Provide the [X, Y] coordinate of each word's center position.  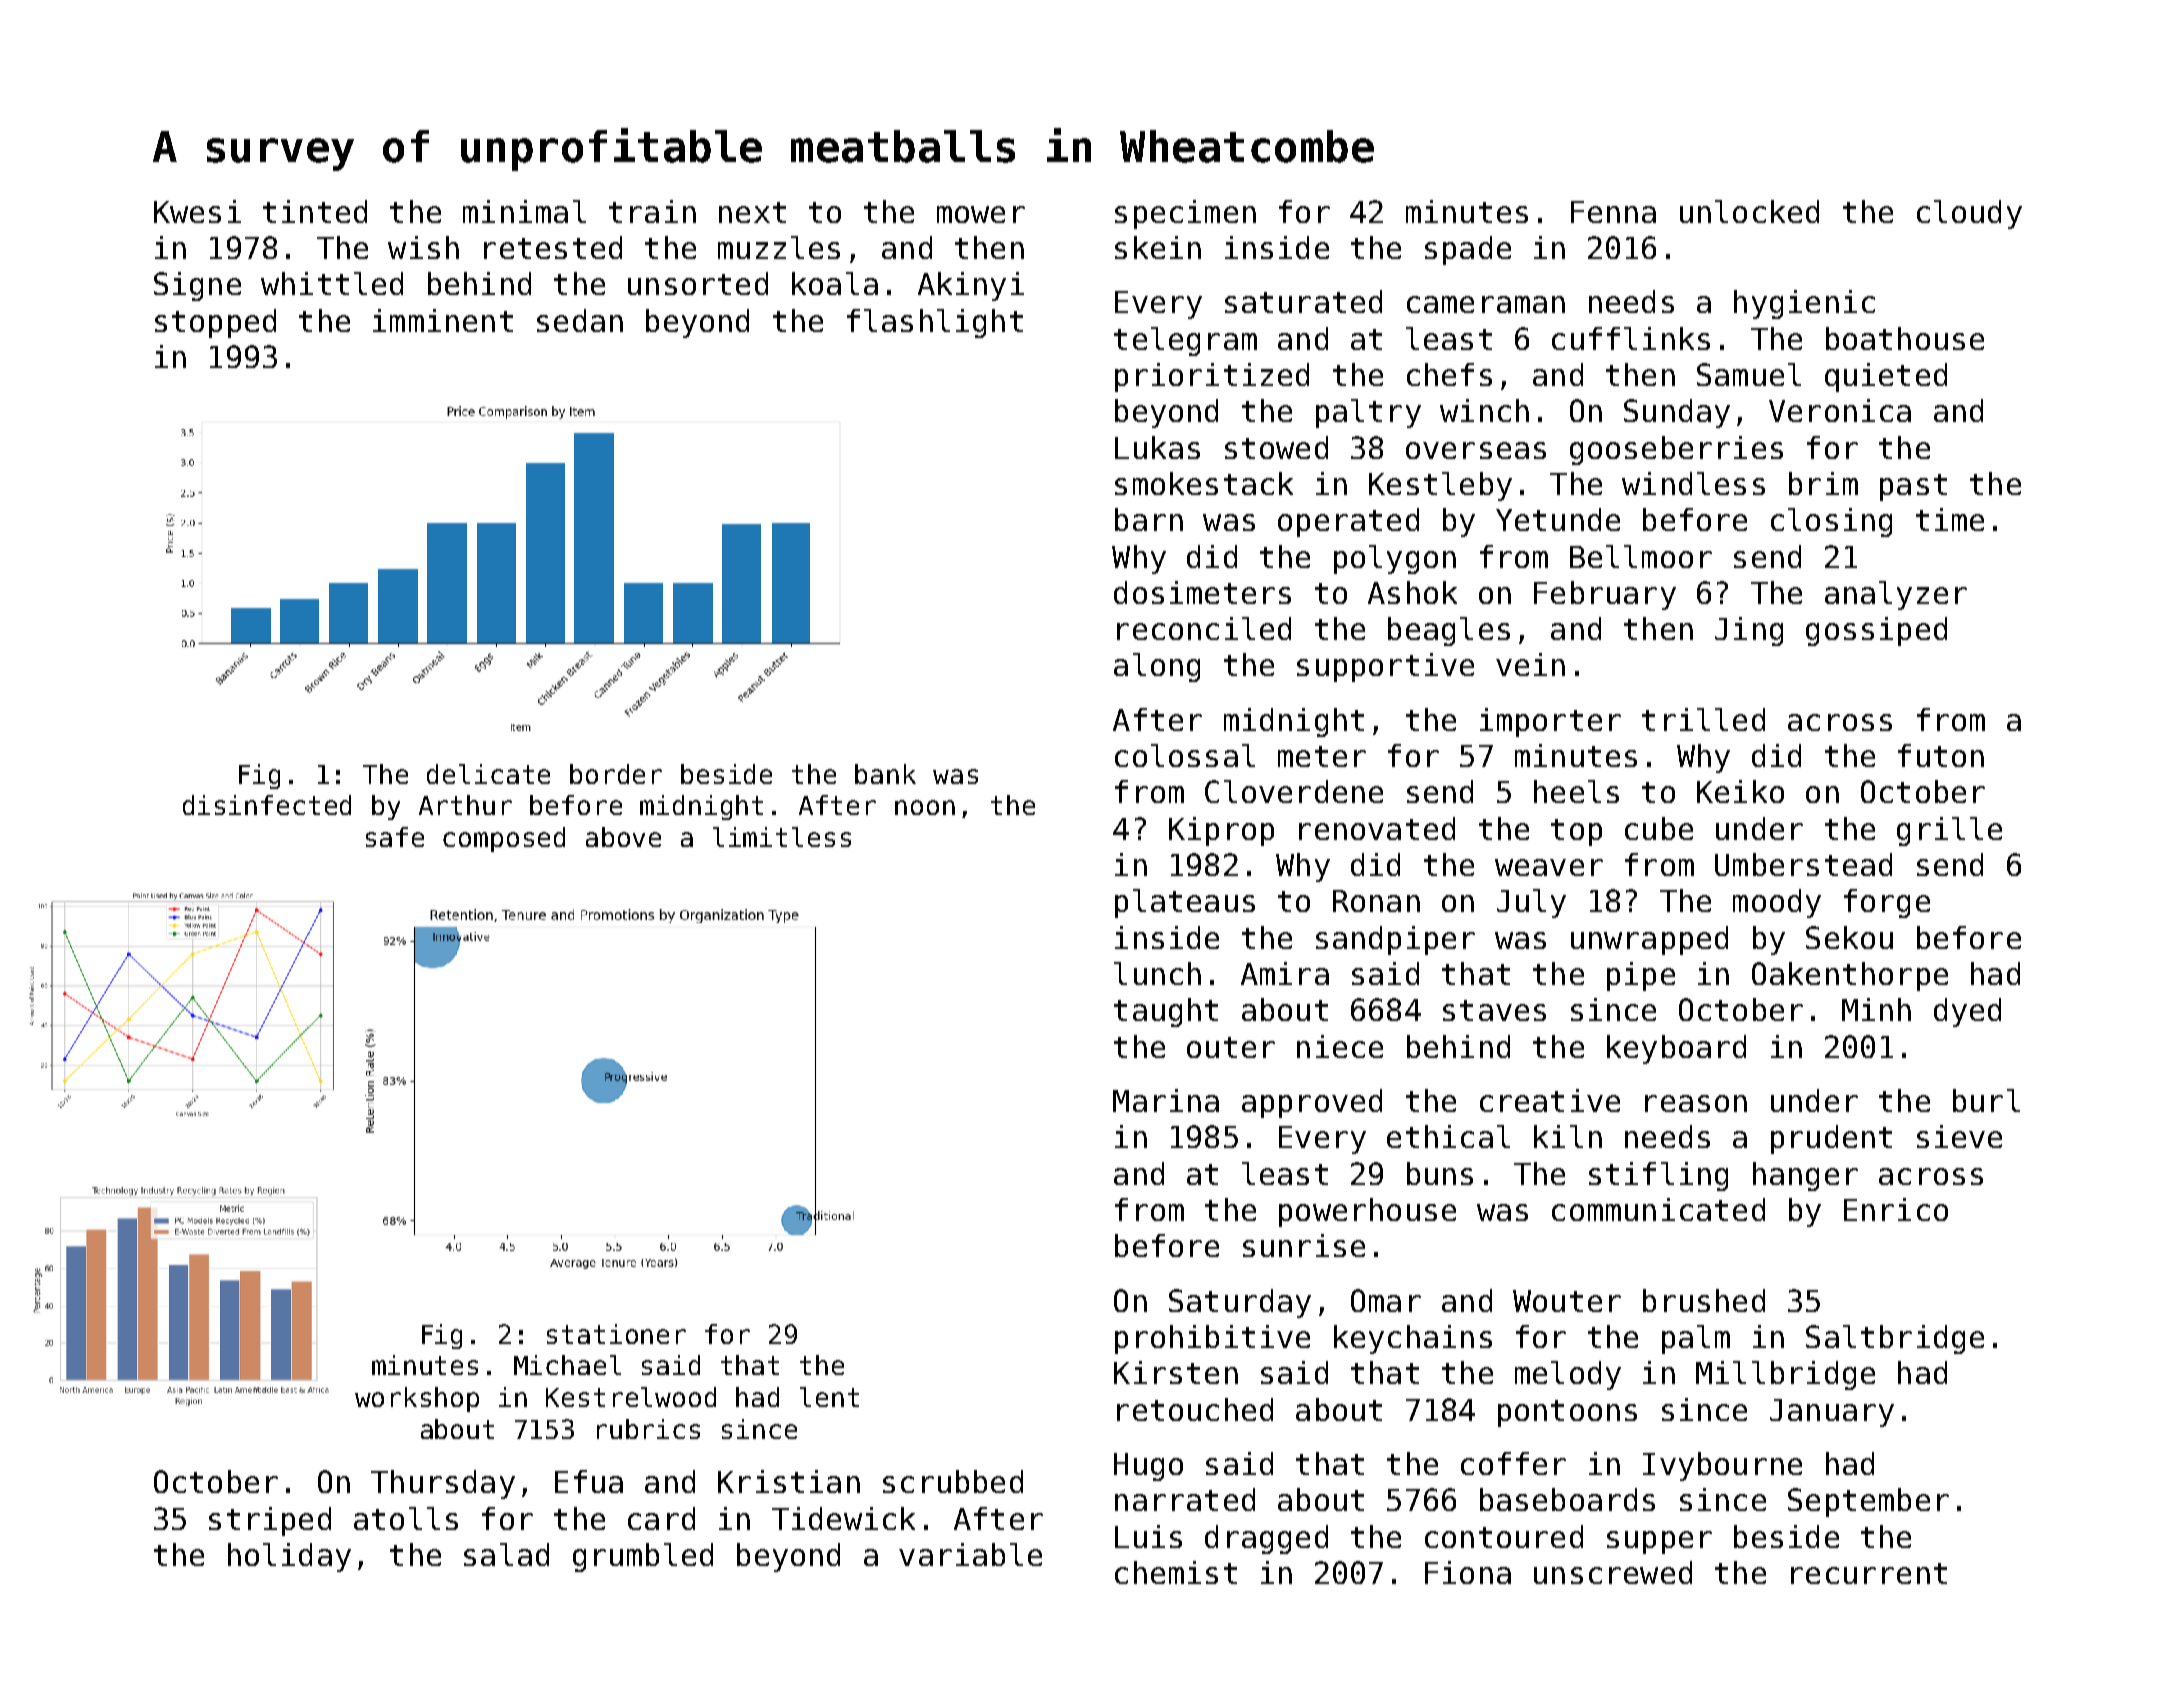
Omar [1386, 1300]
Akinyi [971, 286]
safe [395, 837]
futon [1941, 755]
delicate [488, 774]
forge [1887, 903]
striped [270, 1521]
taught [1166, 1012]
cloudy [1969, 214]
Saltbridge [1895, 1339]
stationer [616, 1334]
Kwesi [197, 211]
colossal [1185, 755]
